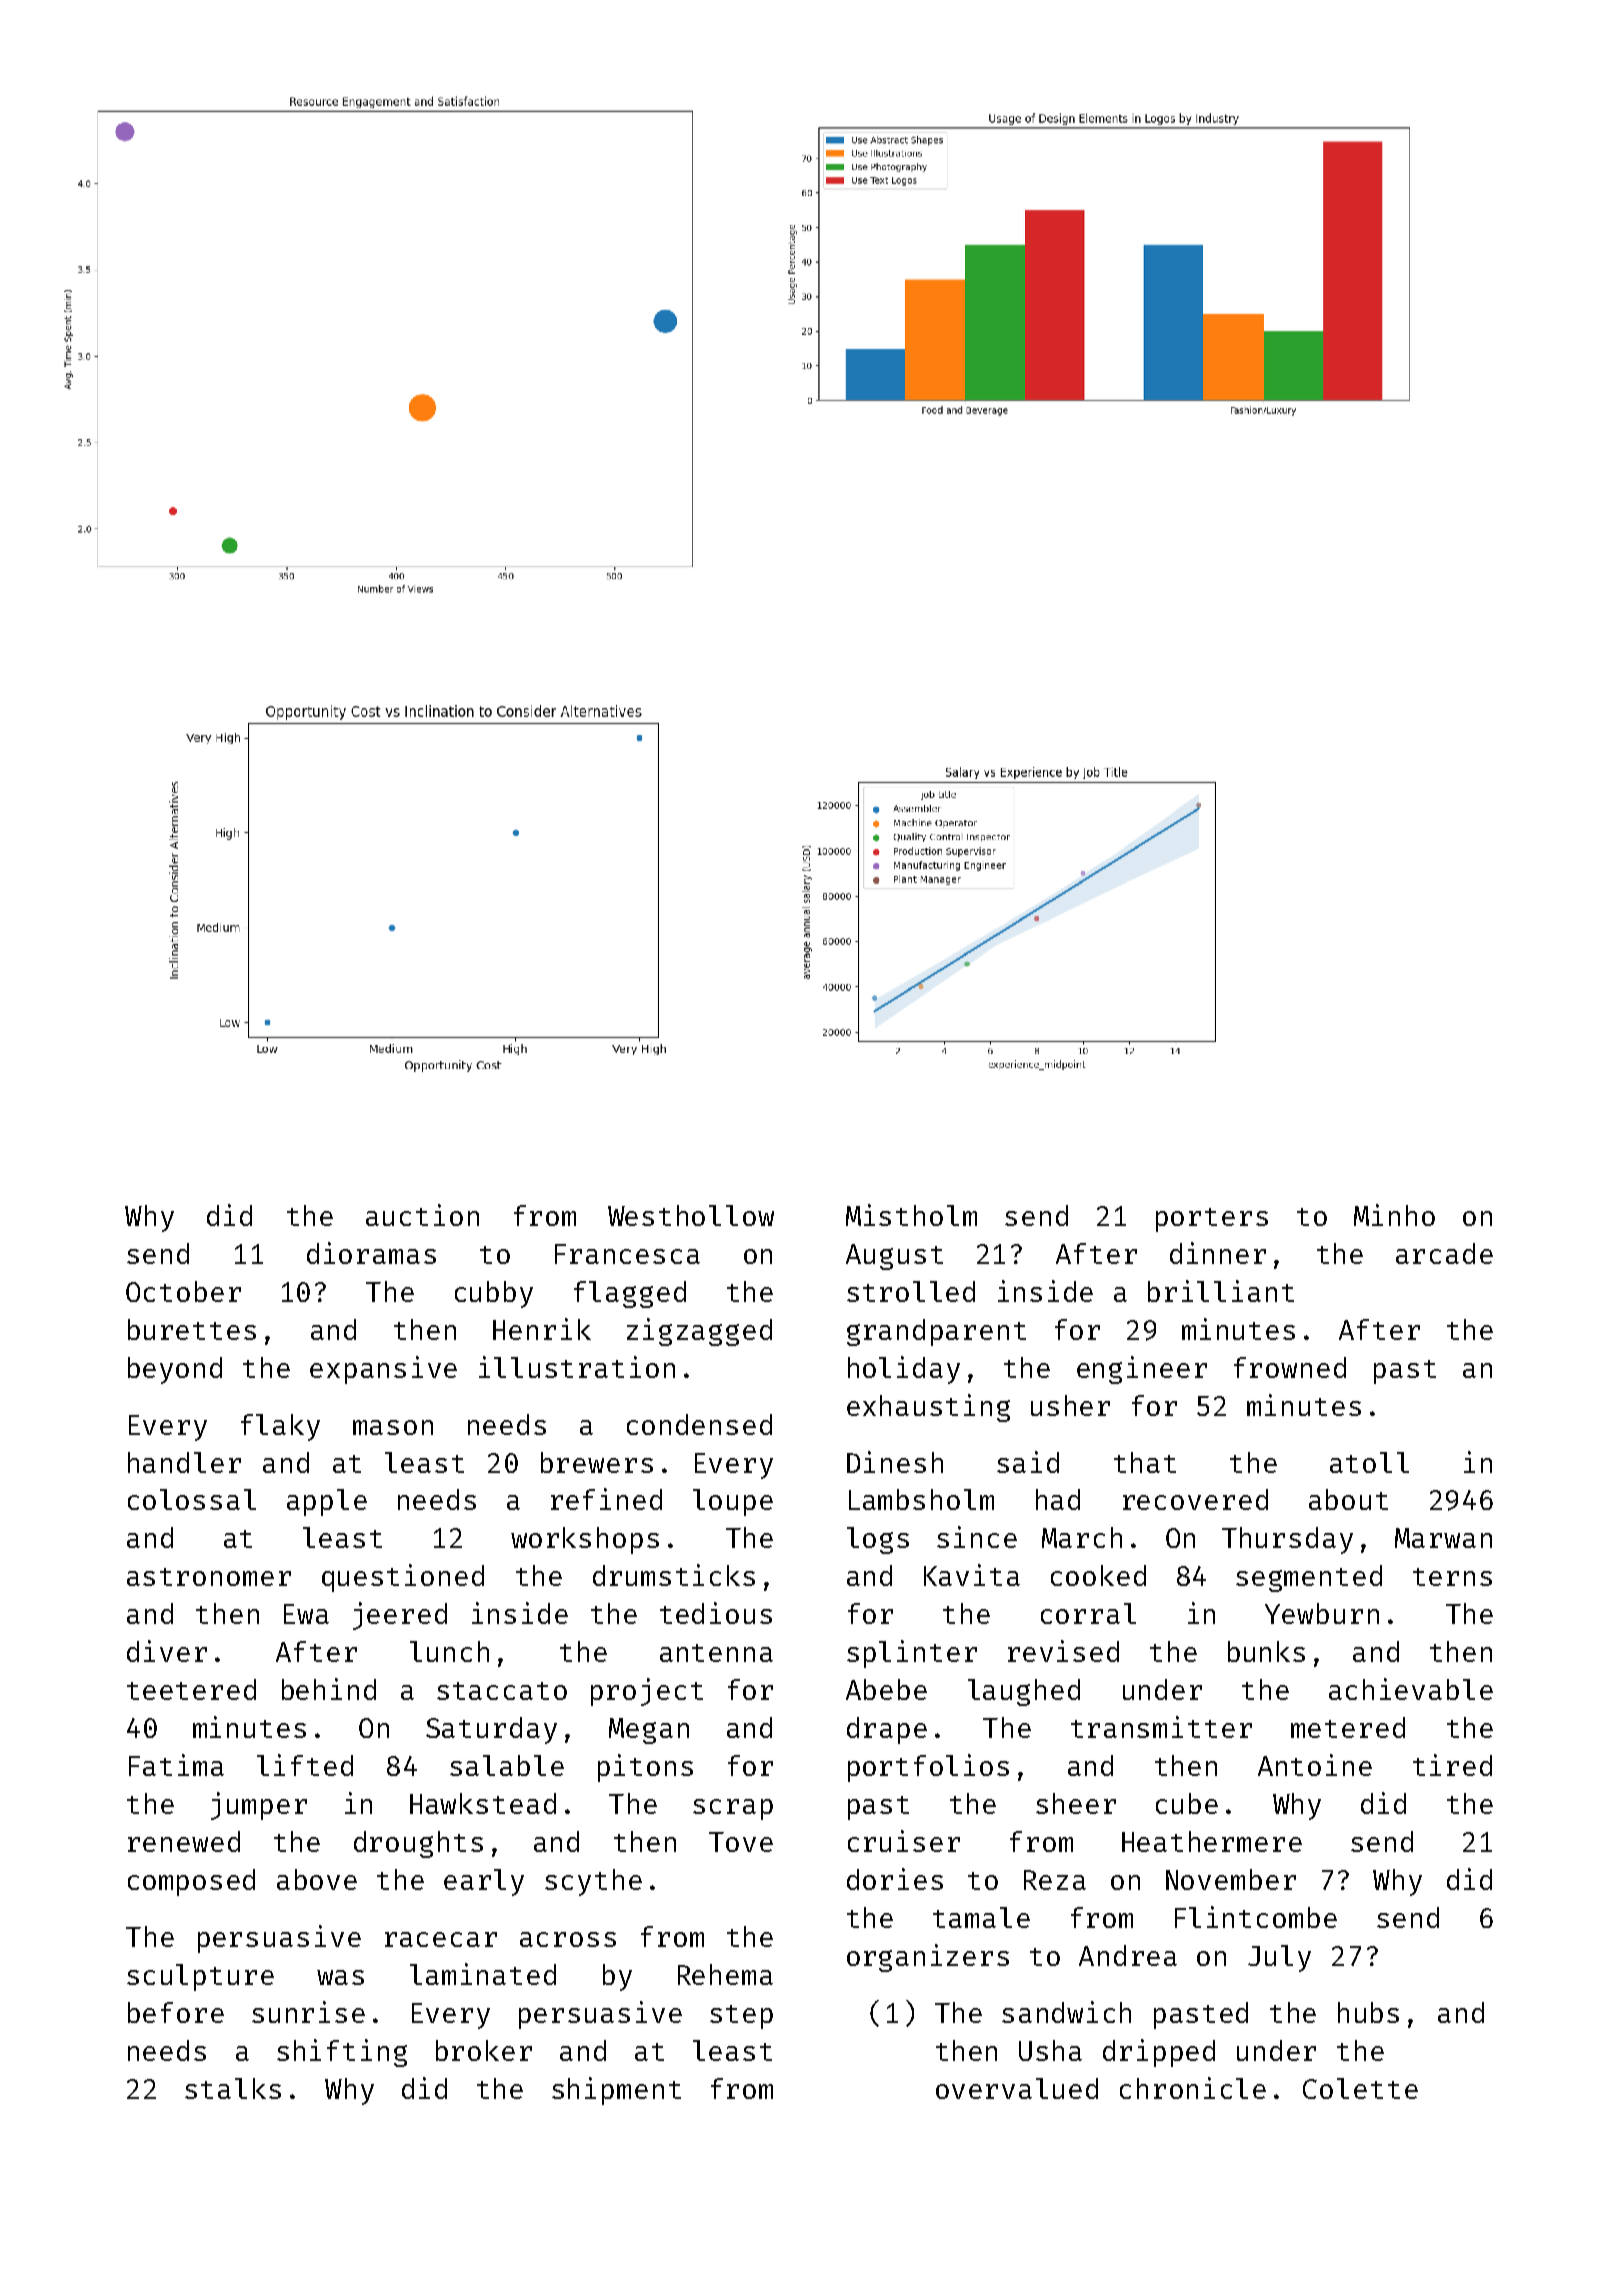 The width and height of the screenshot is (1620, 2292). Describe the element at coordinates (383, 1370) in the screenshot. I see `expansive` at that location.
